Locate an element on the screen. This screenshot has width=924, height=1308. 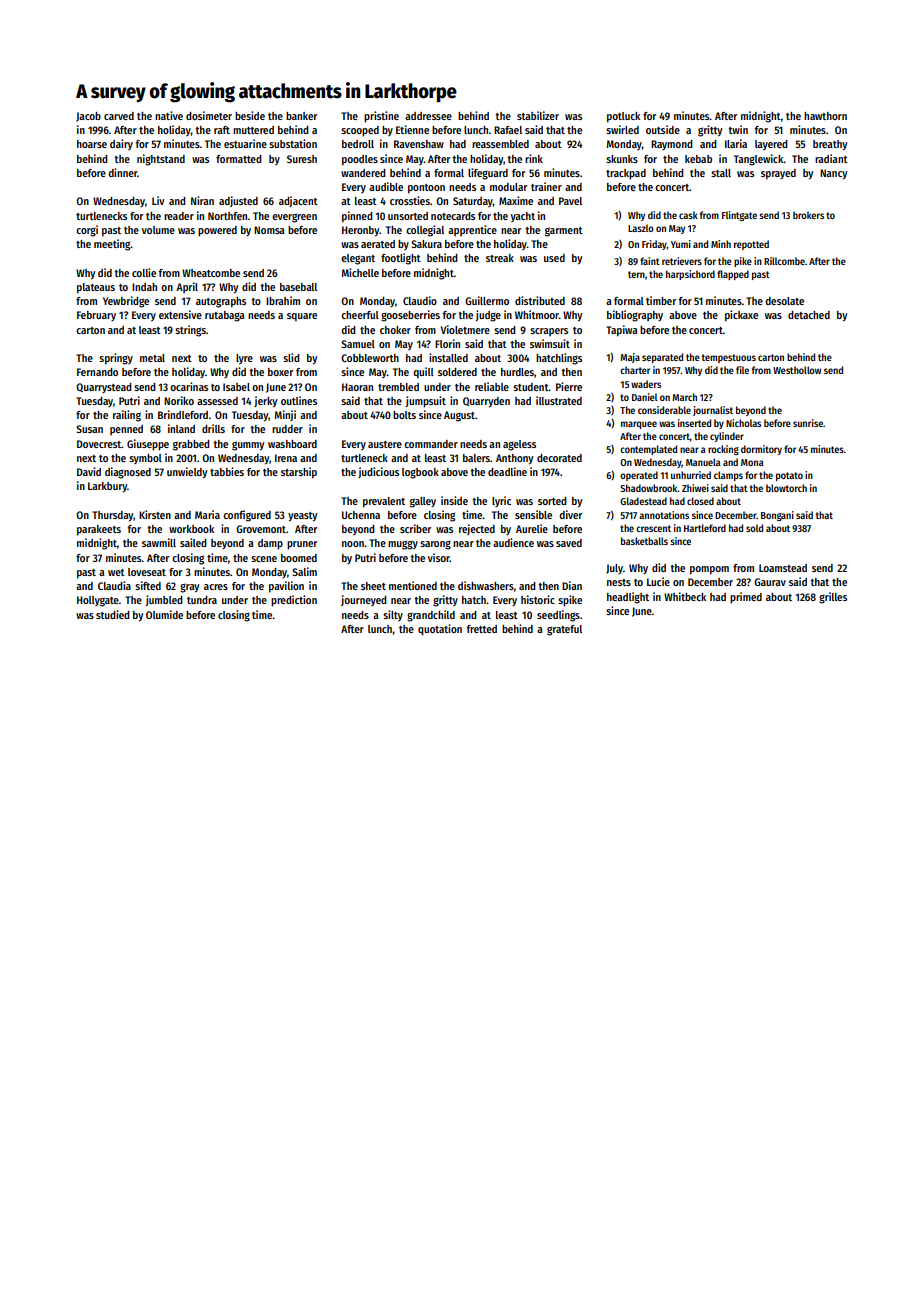
dinner is located at coordinates (123, 172).
